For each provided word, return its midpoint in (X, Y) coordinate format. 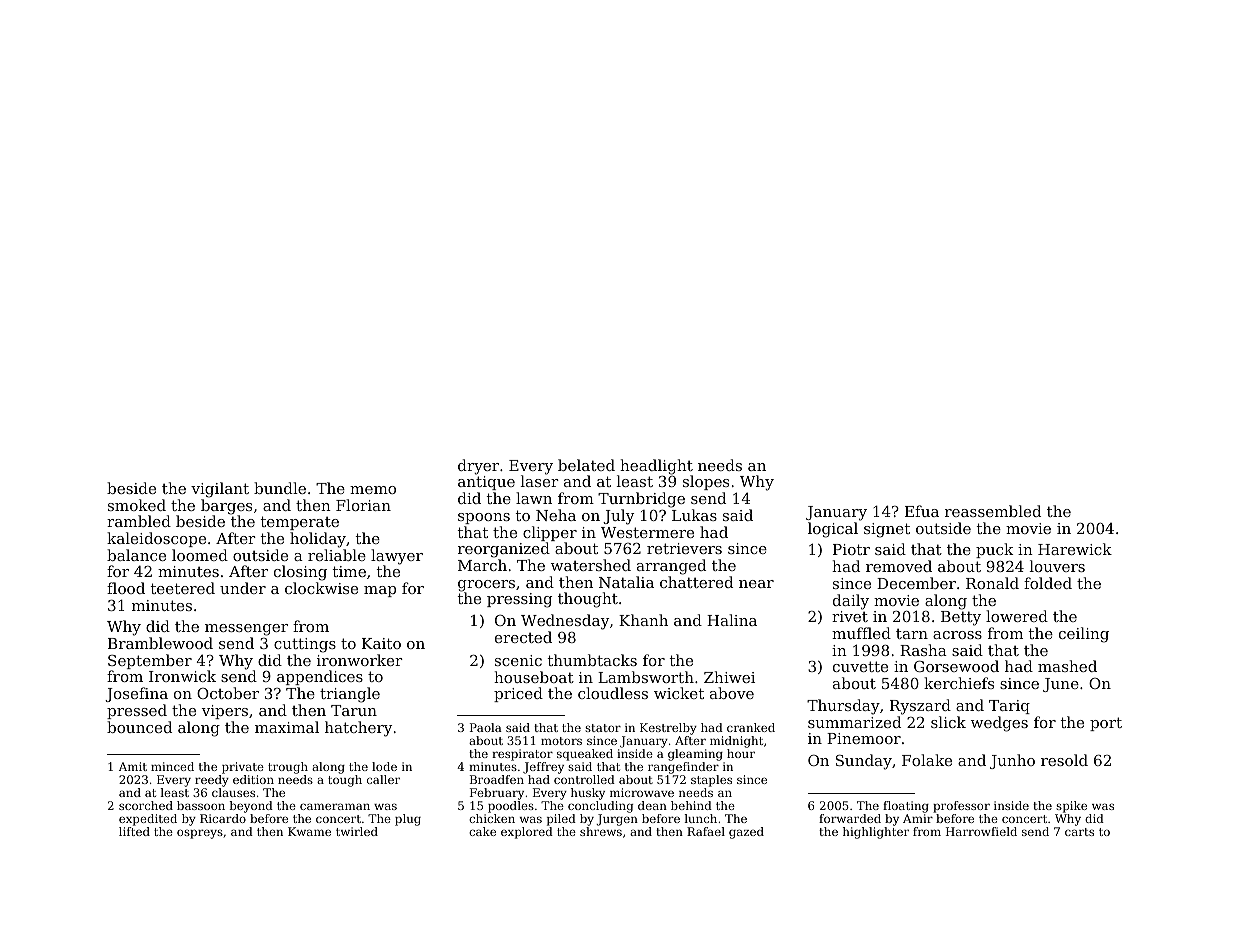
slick (948, 722)
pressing (519, 600)
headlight (655, 467)
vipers (225, 712)
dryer (478, 467)
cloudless (613, 693)
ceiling (1084, 635)
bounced (139, 727)
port (1106, 724)
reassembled (993, 511)
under (243, 588)
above (732, 693)
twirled (357, 831)
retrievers (684, 548)
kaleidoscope (156, 539)
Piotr (851, 549)
